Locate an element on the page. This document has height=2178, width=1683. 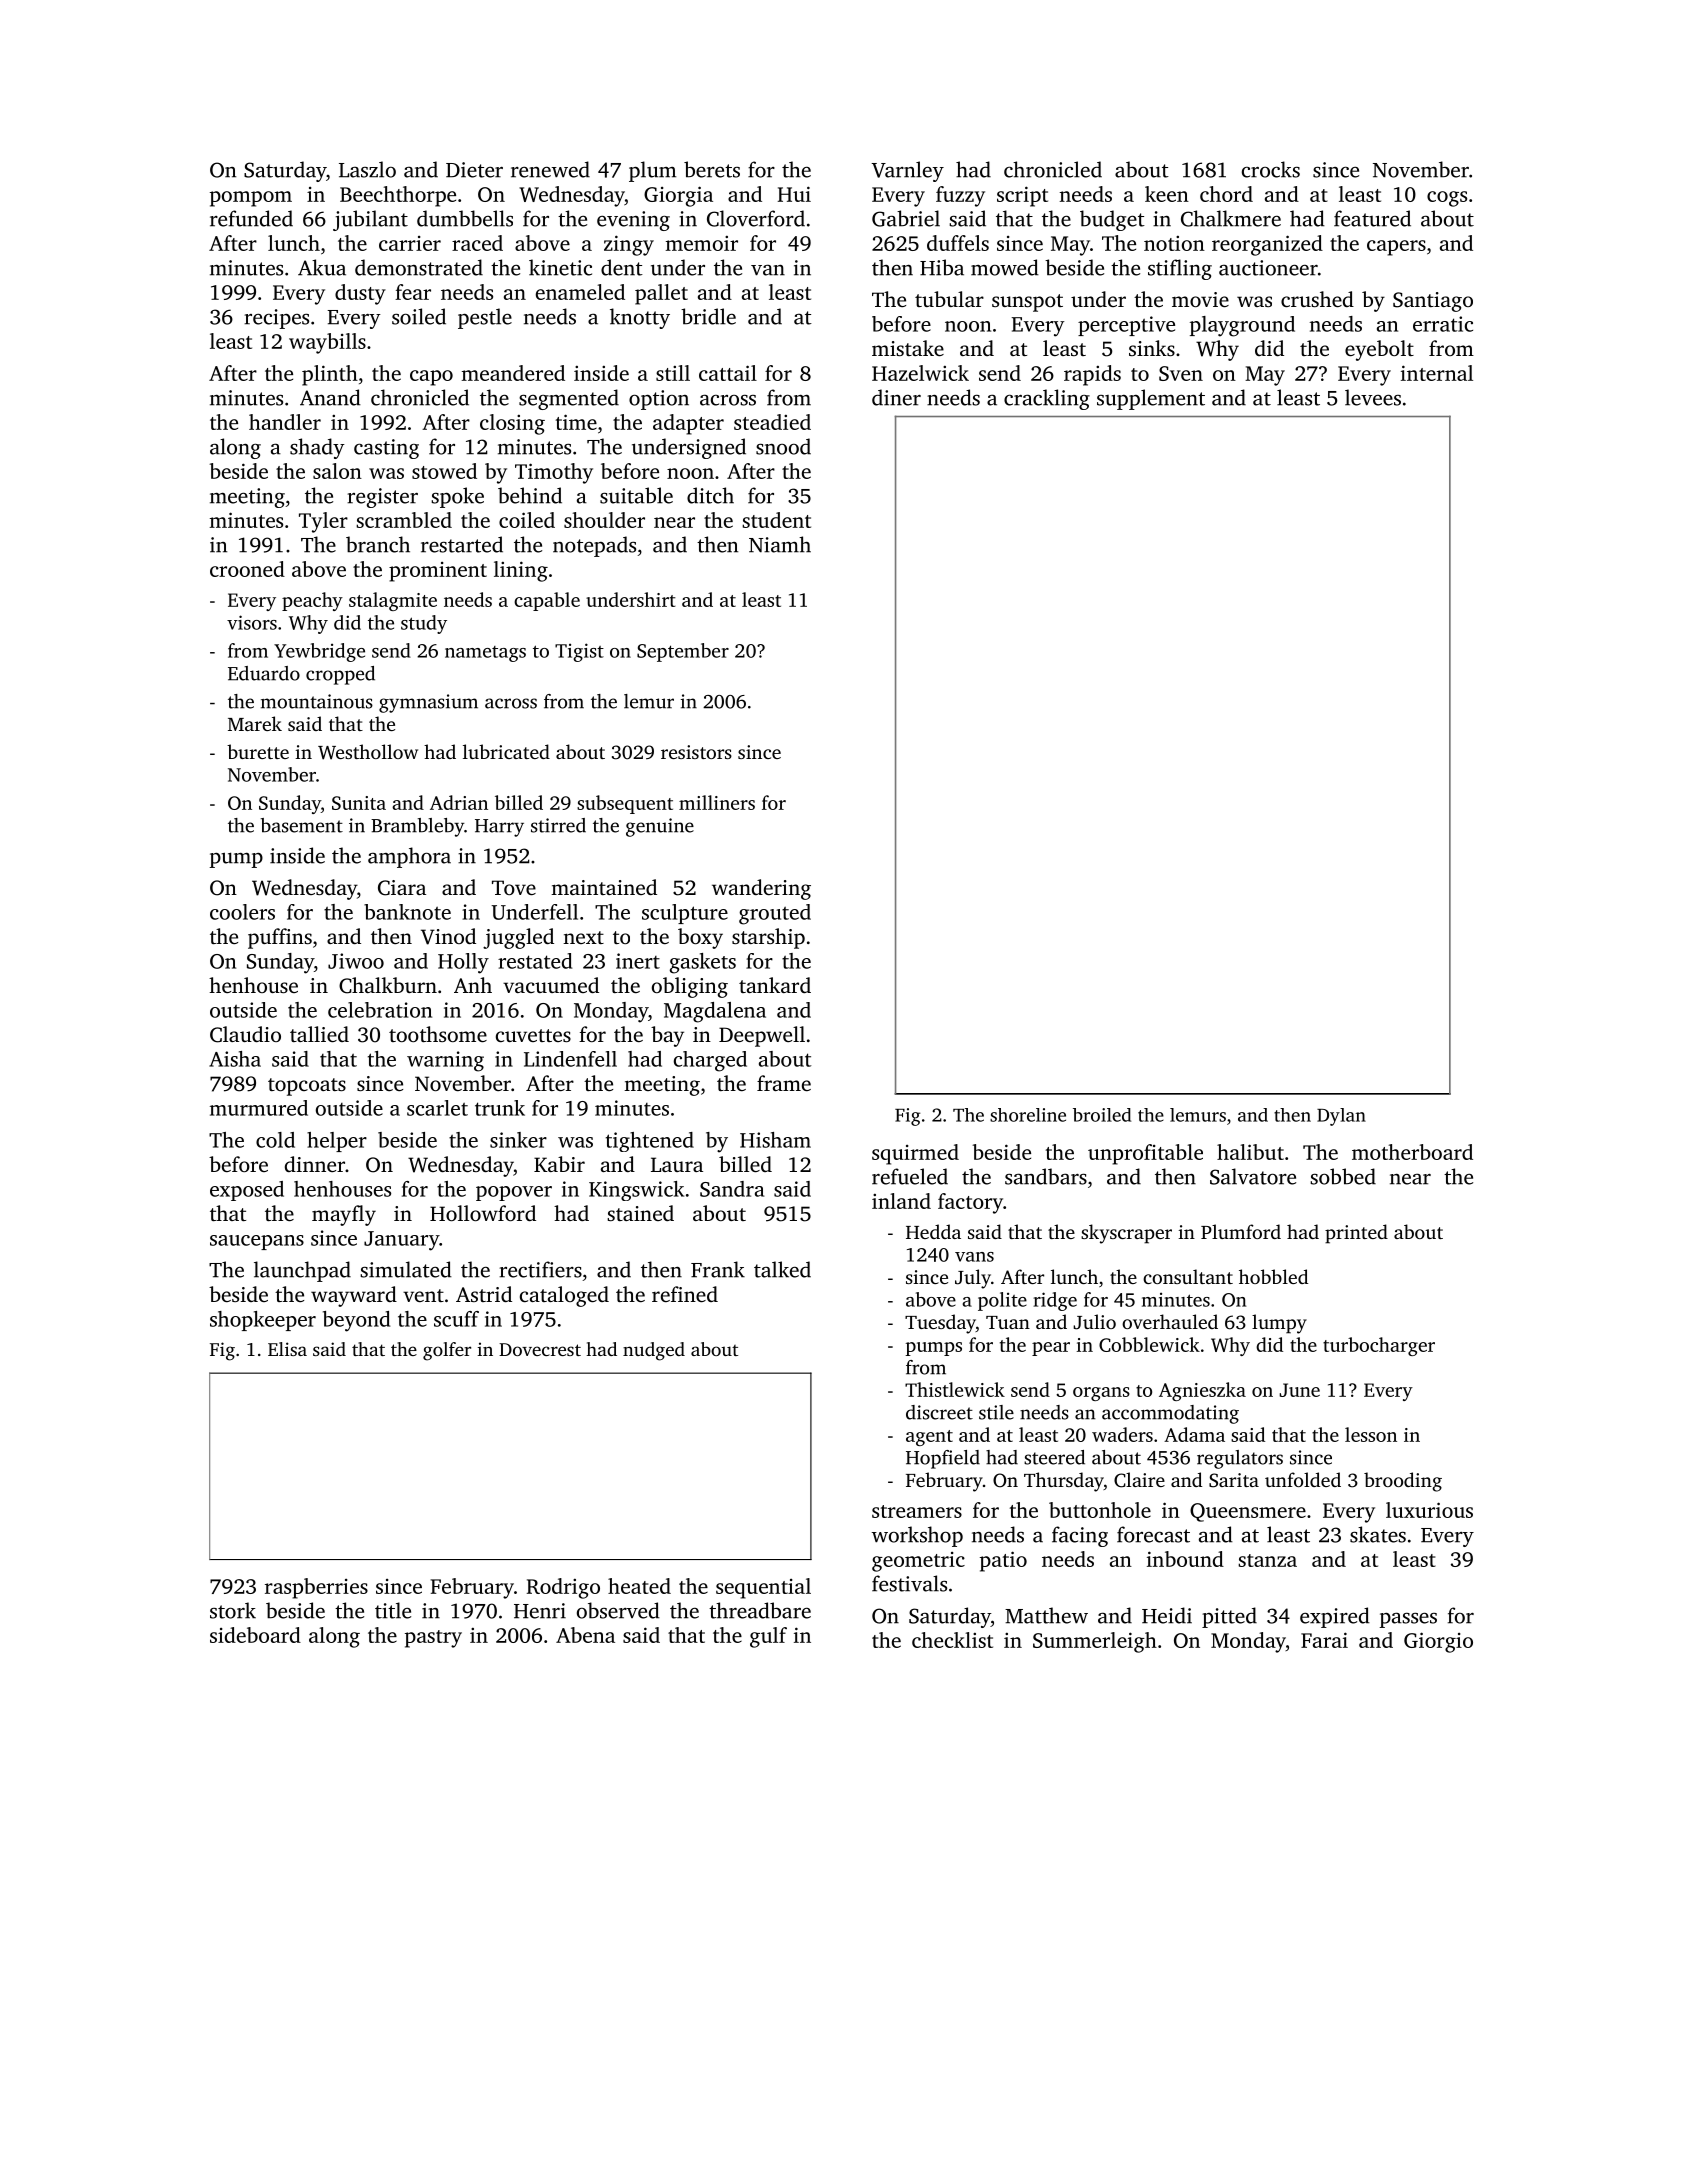
Hui is located at coordinates (794, 194).
